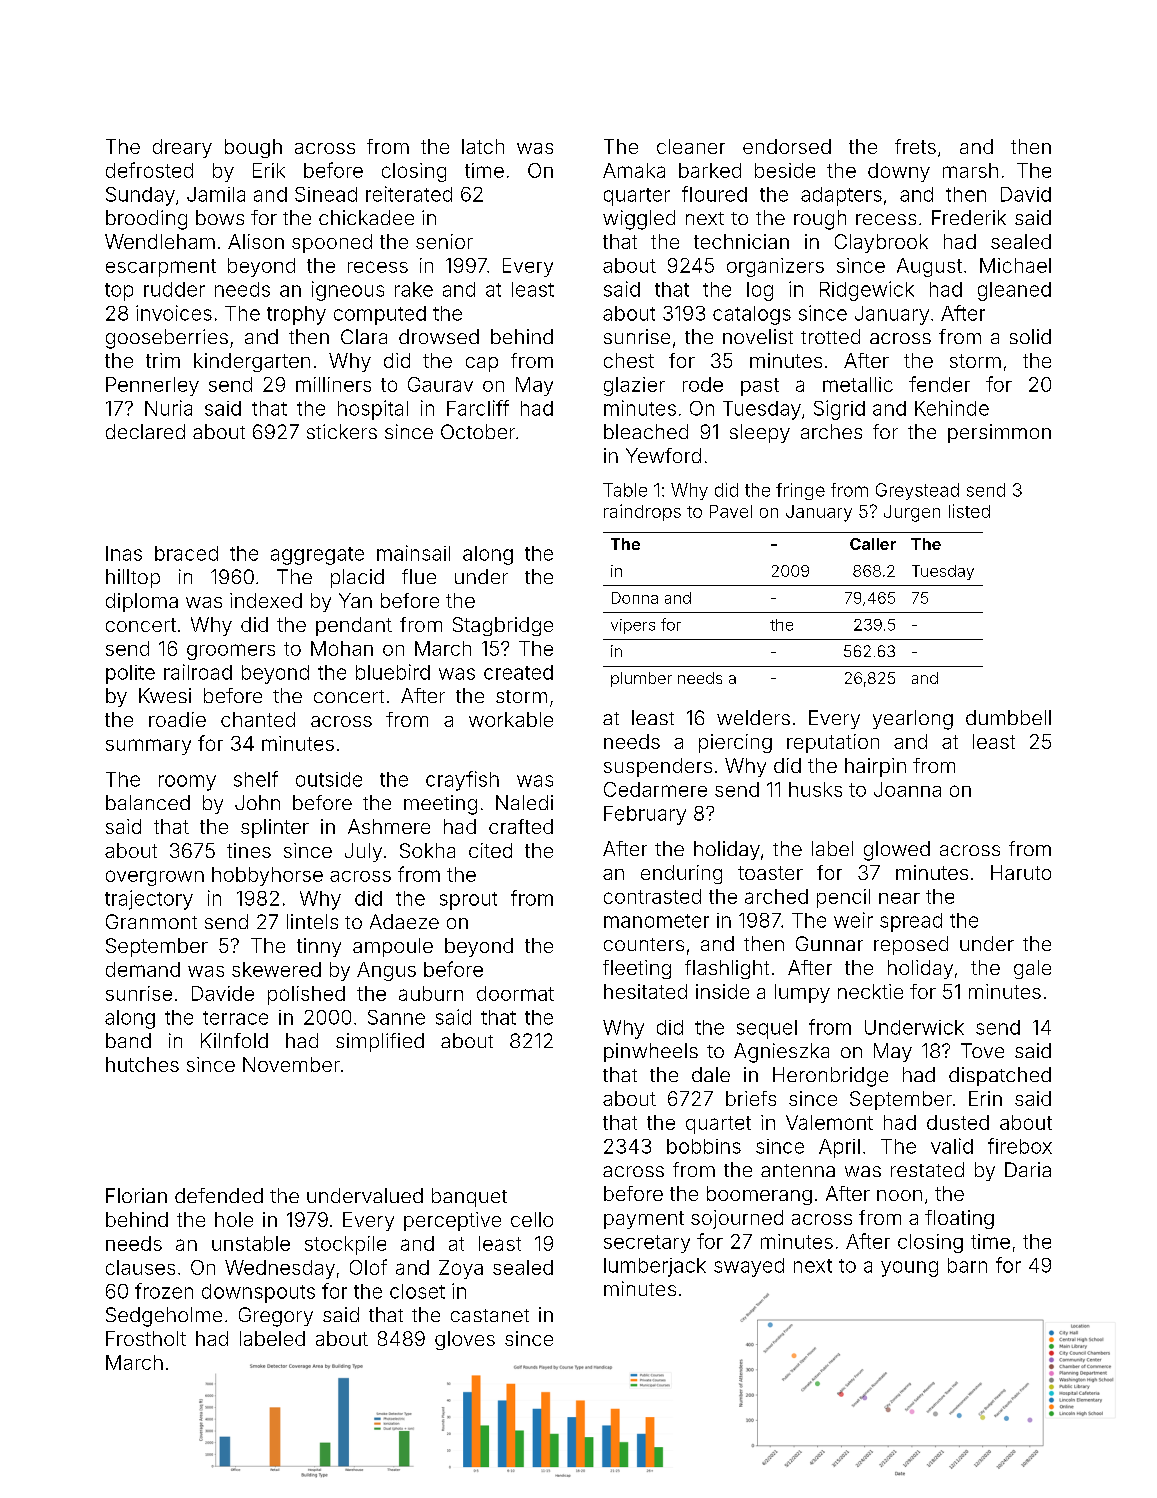  Describe the element at coordinates (753, 717) in the screenshot. I see `welders` at that location.
